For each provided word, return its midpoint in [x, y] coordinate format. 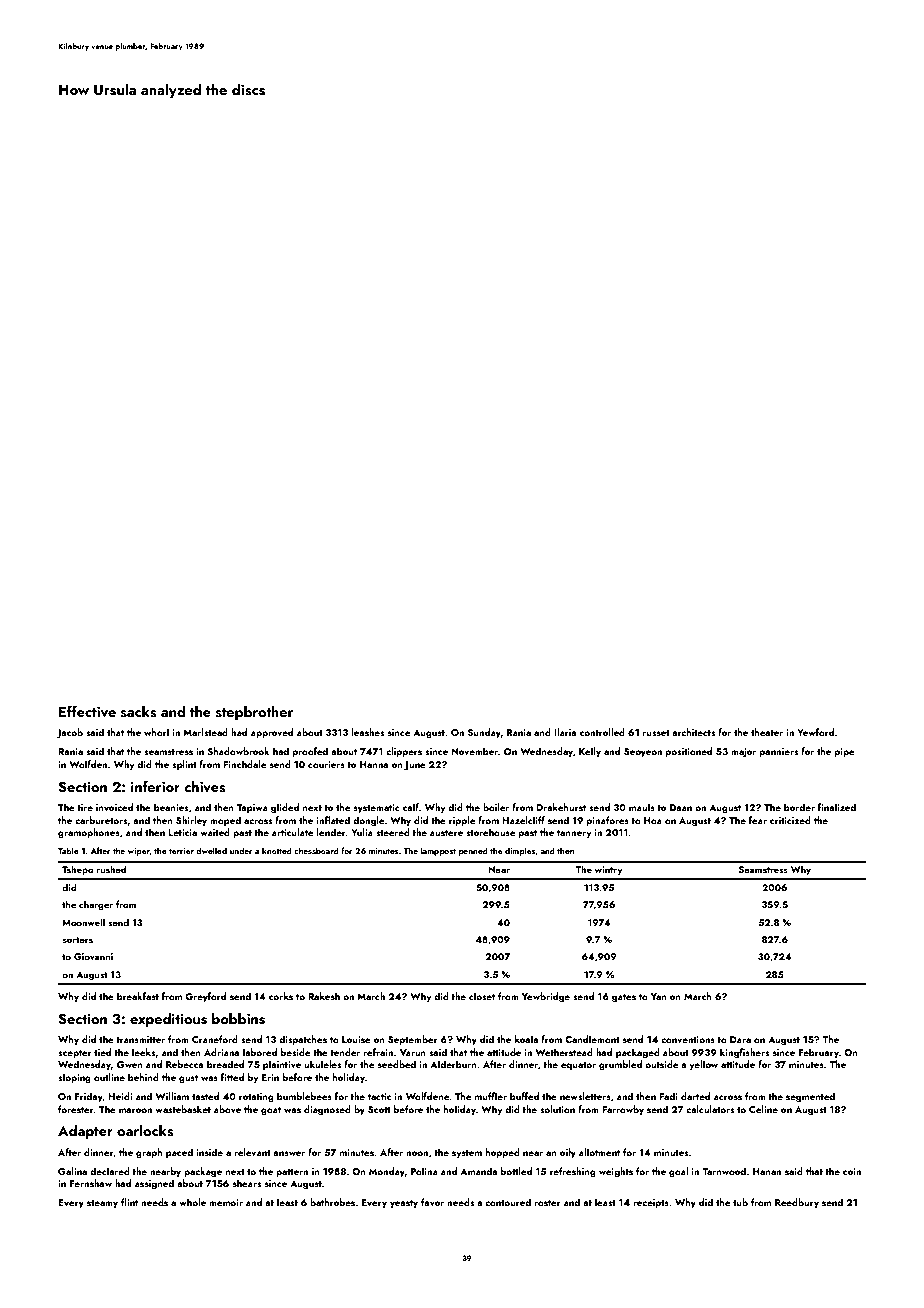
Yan [659, 996]
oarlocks [145, 1131]
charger [96, 905]
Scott [379, 1109]
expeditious [168, 1020]
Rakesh [324, 996]
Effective [87, 711]
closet [482, 996]
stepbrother [255, 713]
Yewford [815, 732]
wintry [608, 870]
